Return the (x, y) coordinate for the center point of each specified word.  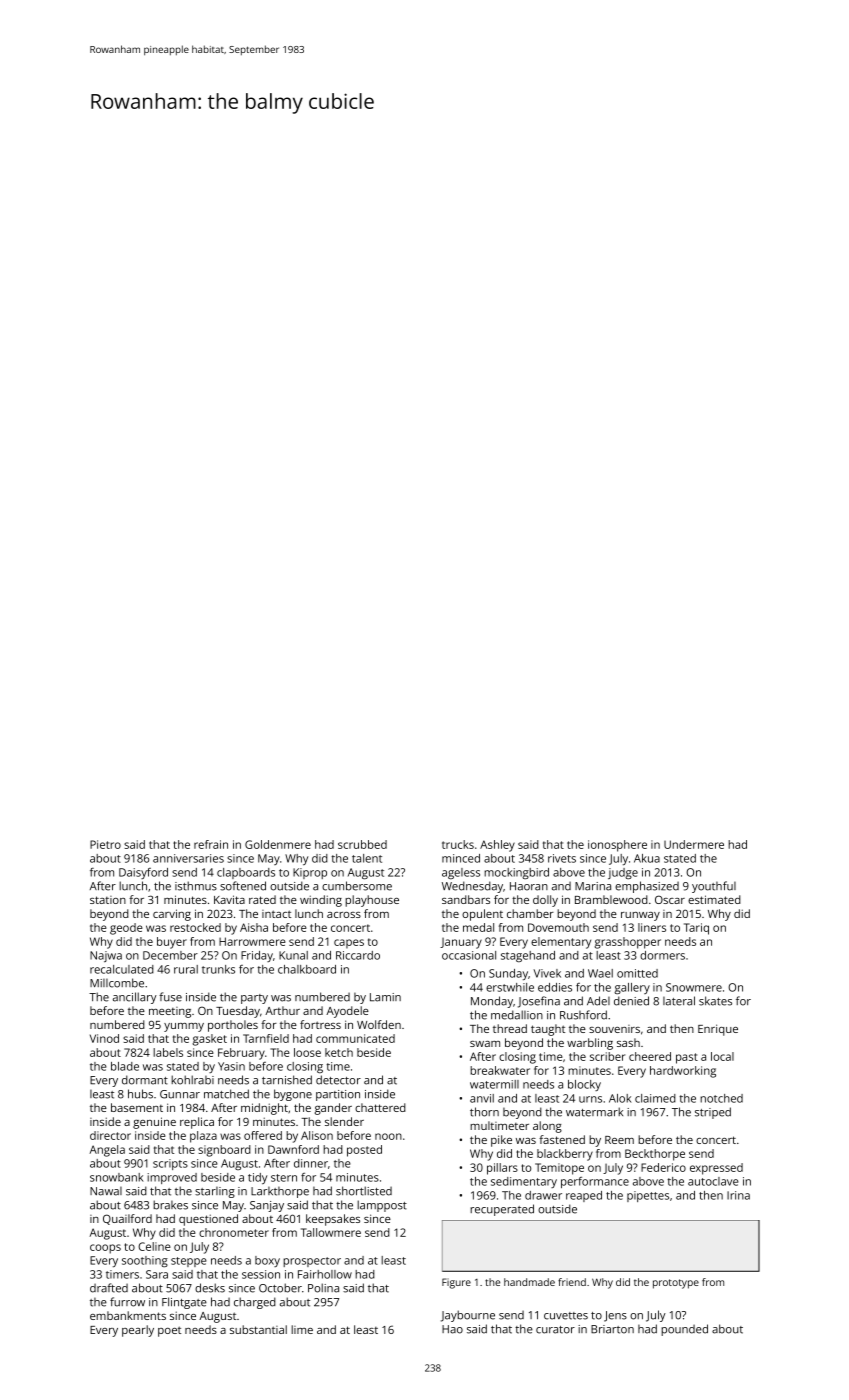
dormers (662, 955)
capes (349, 944)
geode (126, 929)
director (110, 1135)
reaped (584, 1196)
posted (364, 1151)
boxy (267, 1261)
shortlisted (364, 1191)
